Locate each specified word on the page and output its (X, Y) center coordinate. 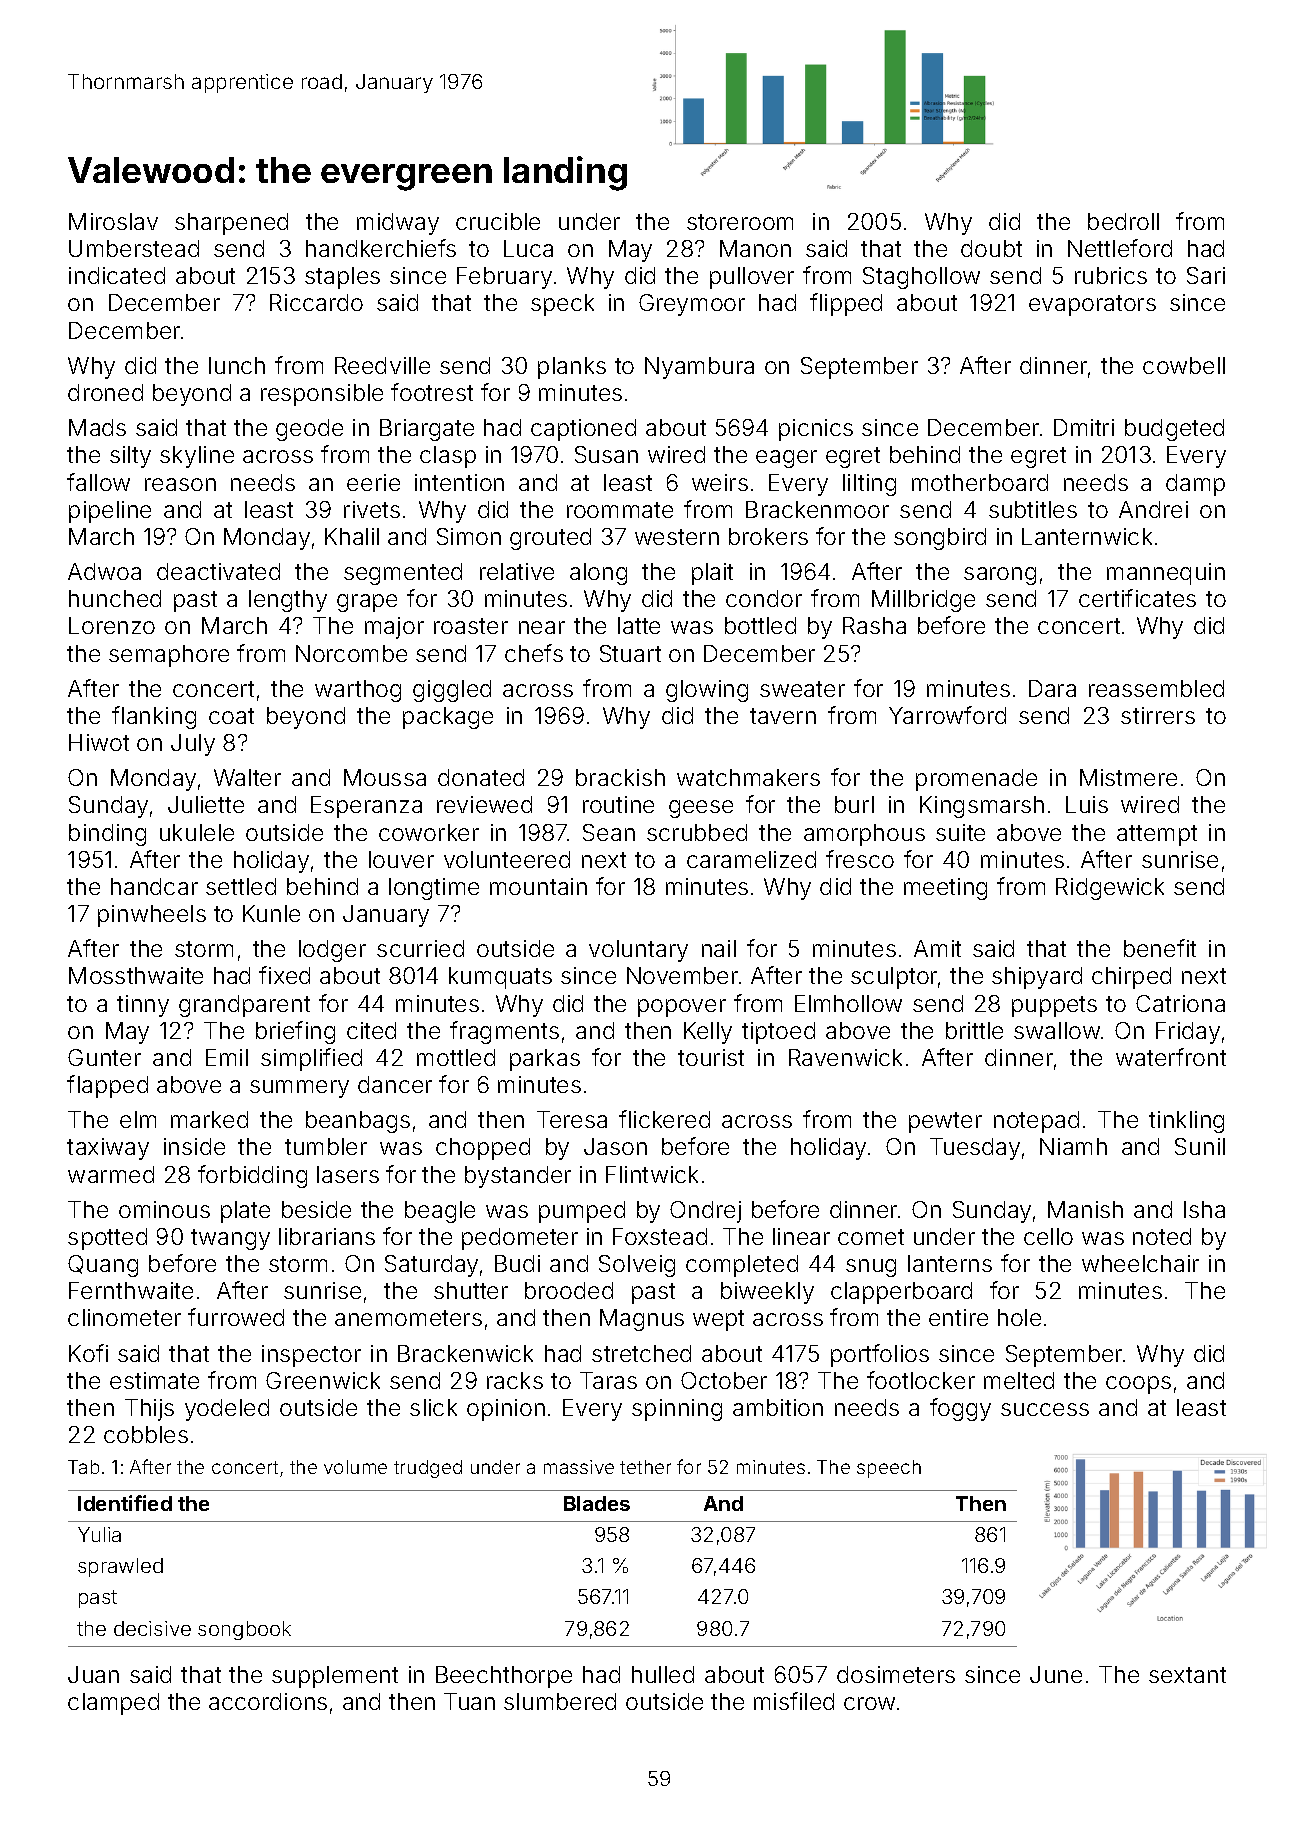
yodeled (227, 1410)
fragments (504, 1032)
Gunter (104, 1057)
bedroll (1123, 221)
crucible (498, 221)
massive (579, 1467)
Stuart (630, 653)
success (1045, 1409)
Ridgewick (1110, 889)
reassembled (1156, 688)
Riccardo (316, 302)
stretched (641, 1353)
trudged (428, 1469)
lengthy (288, 601)
